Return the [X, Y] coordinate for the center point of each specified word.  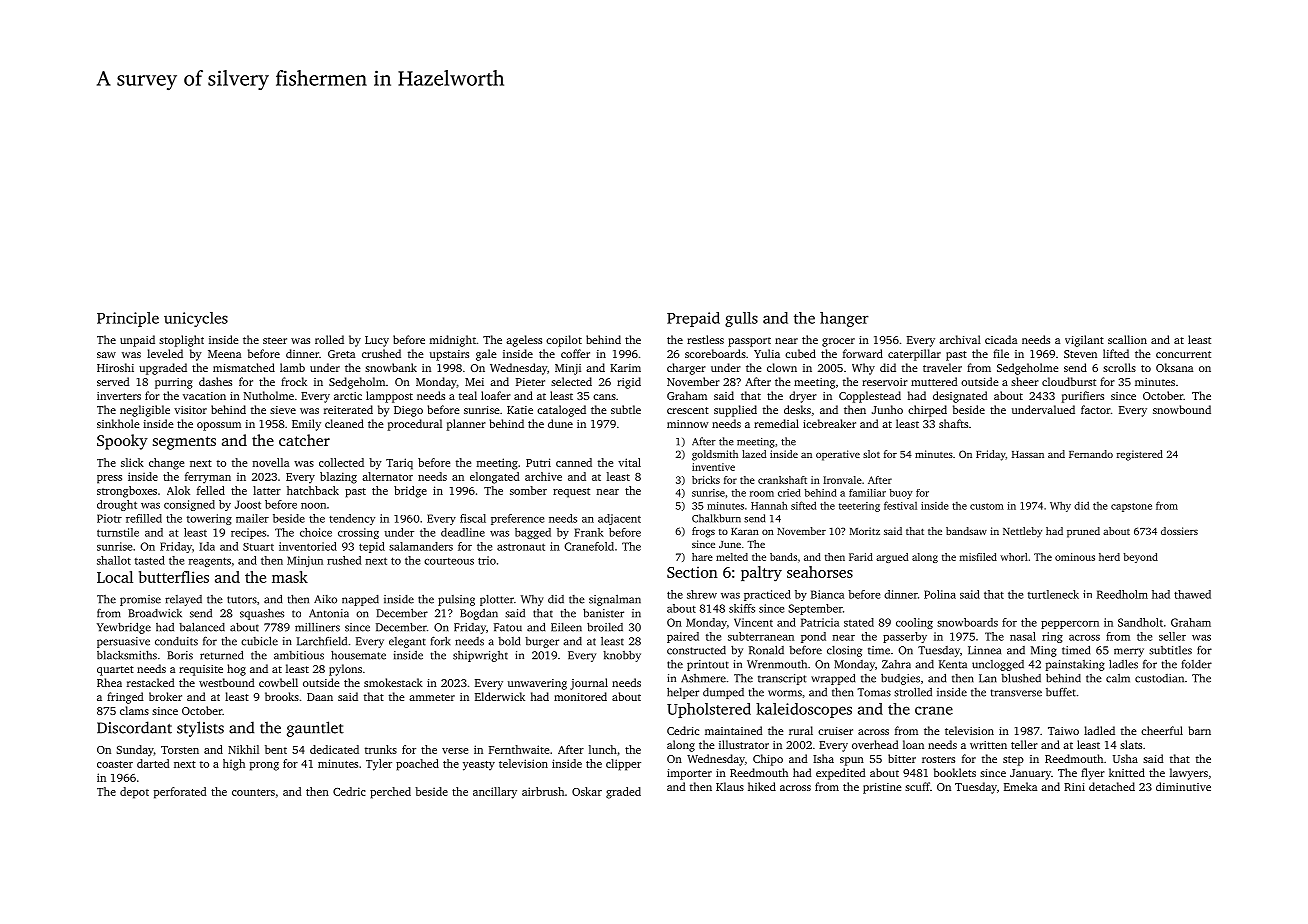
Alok [178, 490]
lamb [292, 367]
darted [153, 763]
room [762, 494]
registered [1140, 455]
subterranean [761, 636]
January [1030, 774]
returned [221, 655]
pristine [882, 788]
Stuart [258, 547]
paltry [761, 574]
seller [1172, 636]
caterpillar [914, 355]
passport [749, 342]
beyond [1140, 558]
